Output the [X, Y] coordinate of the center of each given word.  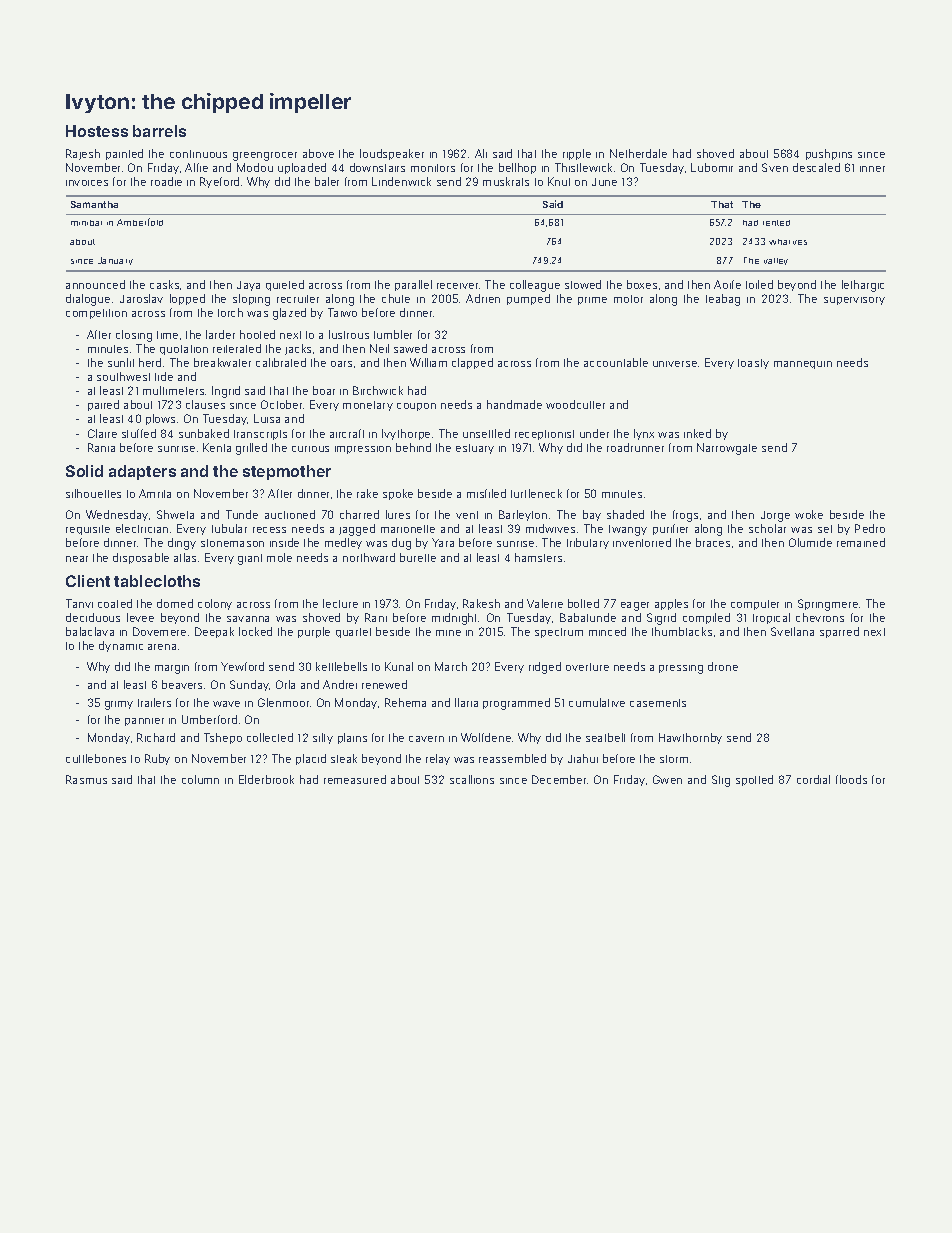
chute [396, 298]
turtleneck [536, 493]
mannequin [803, 365]
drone [723, 666]
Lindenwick [401, 181]
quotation [184, 350]
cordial [813, 779]
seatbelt [605, 737]
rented [776, 223]
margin [172, 669]
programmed [516, 704]
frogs [685, 516]
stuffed [139, 433]
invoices [87, 183]
